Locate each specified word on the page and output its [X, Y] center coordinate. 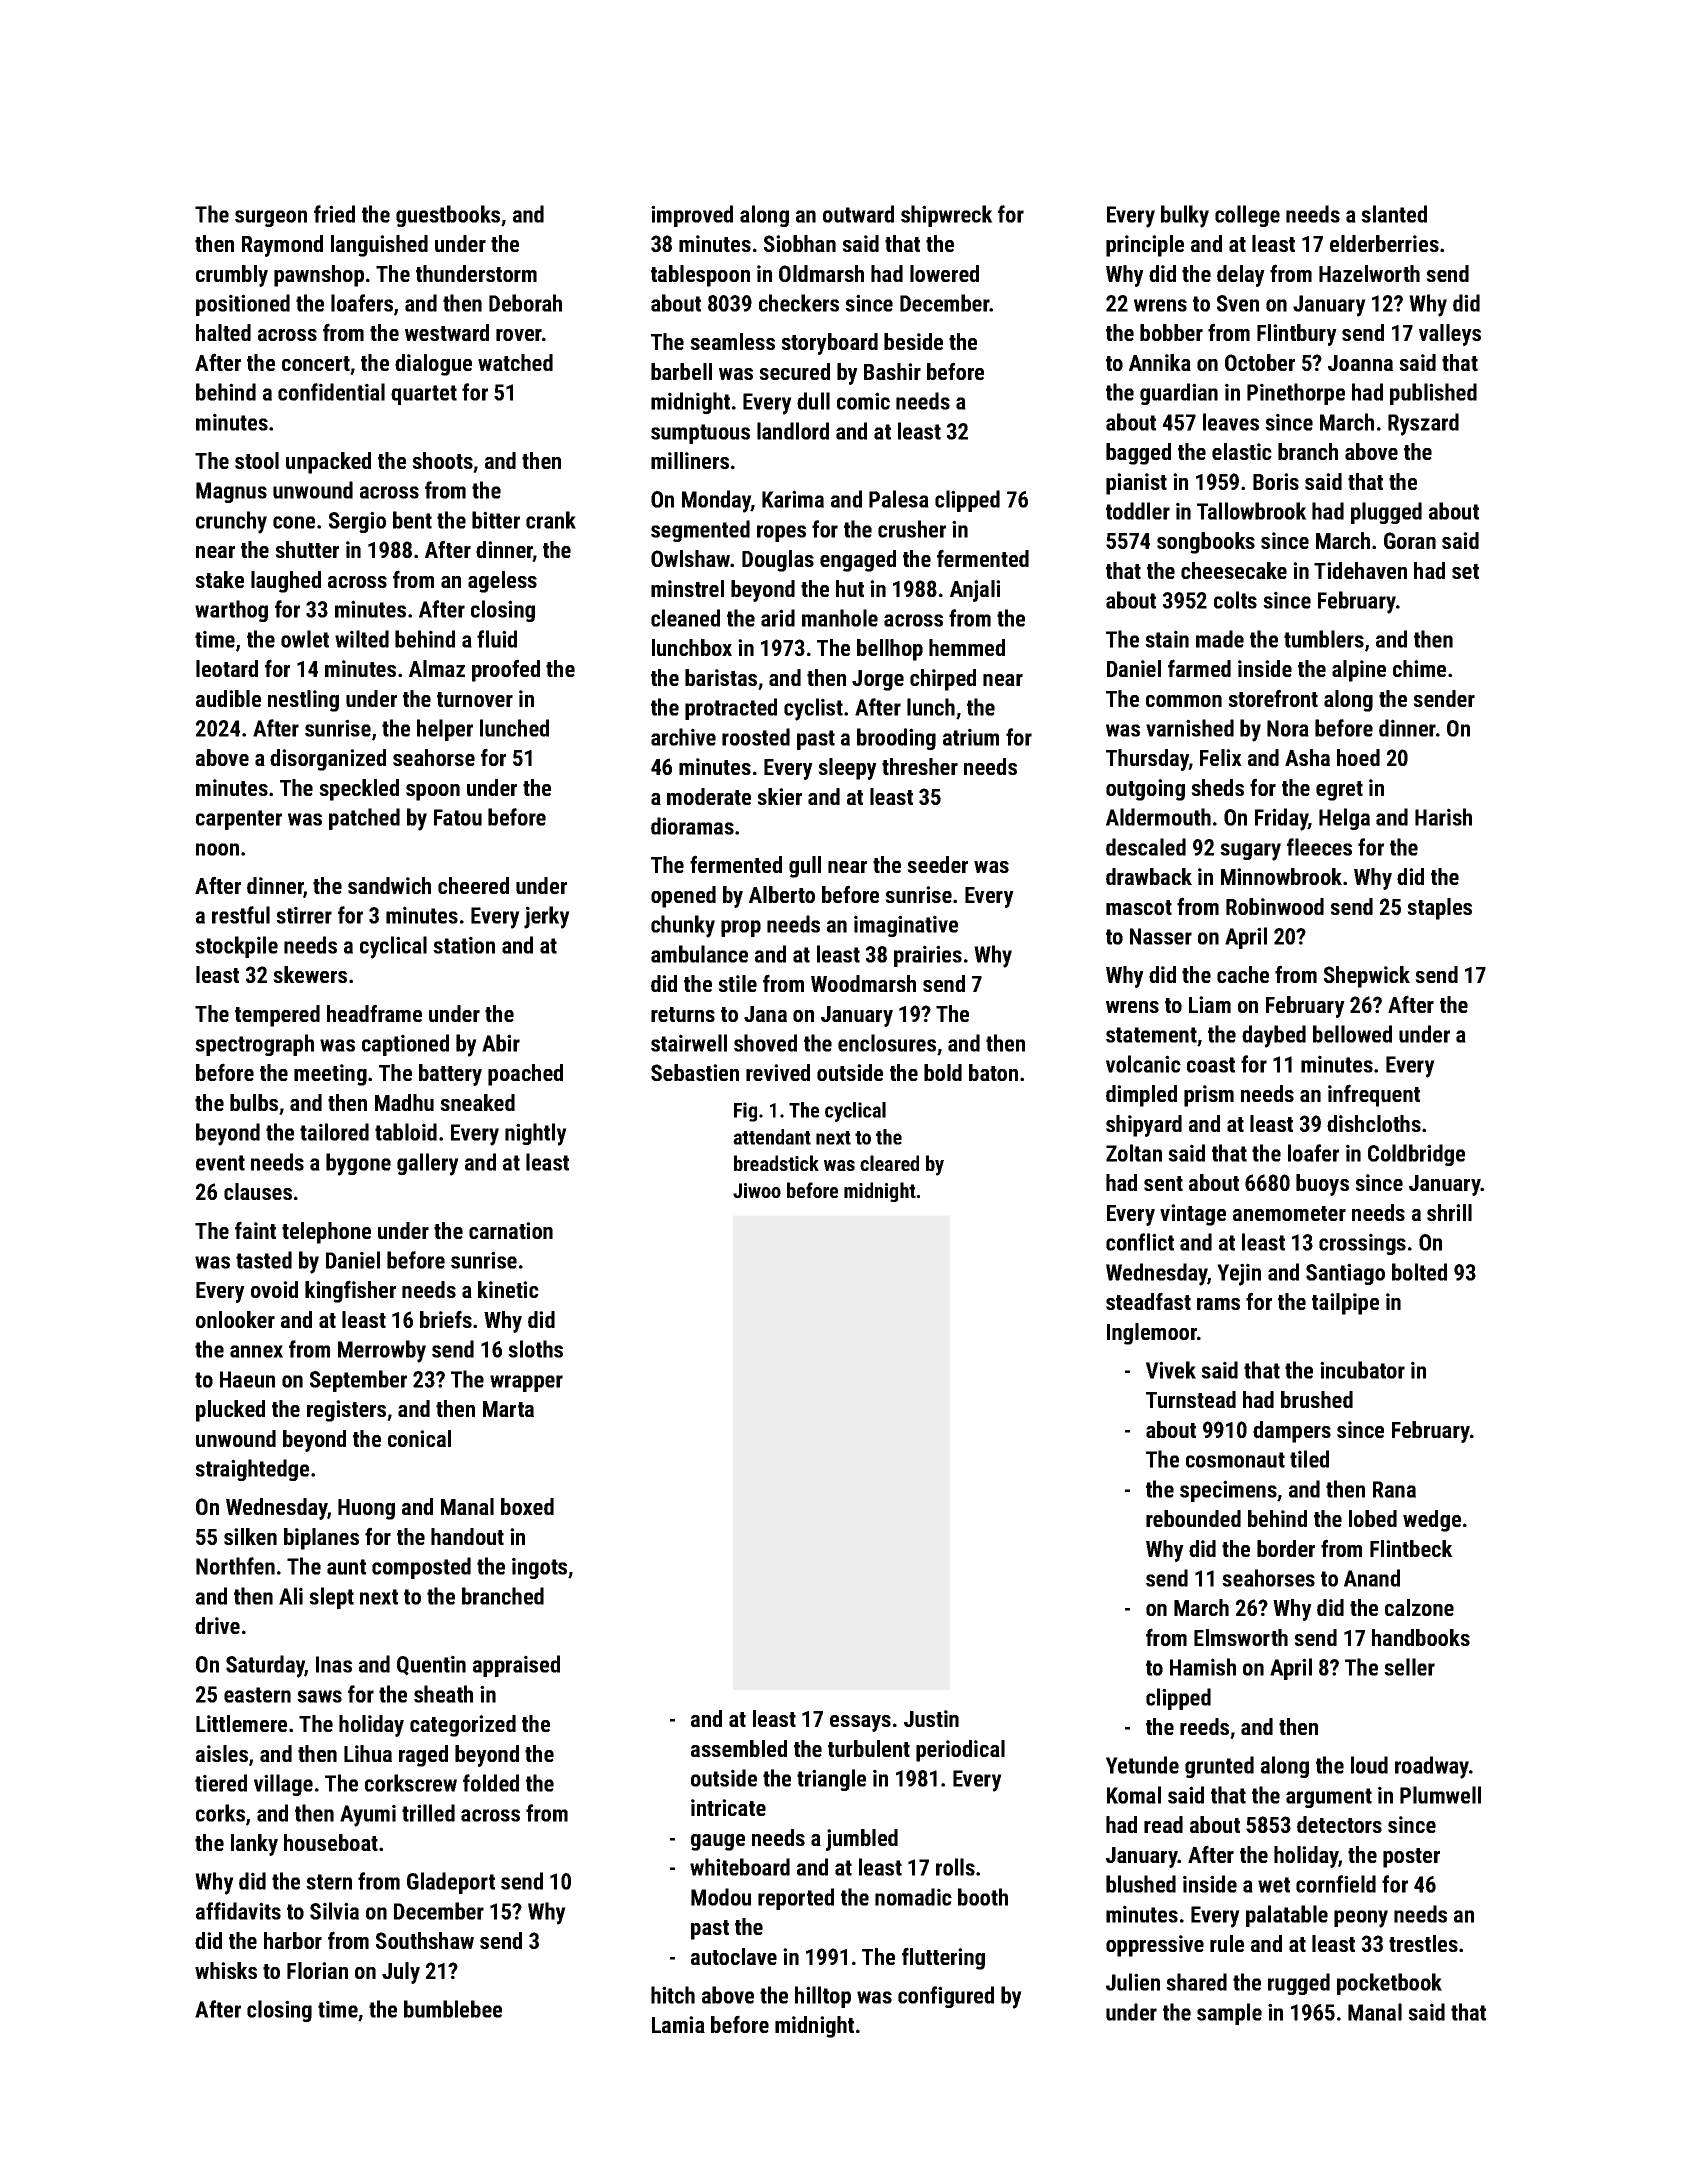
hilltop [823, 1997]
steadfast [1148, 1301]
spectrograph [254, 1045]
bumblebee [453, 2009]
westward [447, 332]
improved [692, 216]
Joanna [1360, 363]
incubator [1362, 1370]
